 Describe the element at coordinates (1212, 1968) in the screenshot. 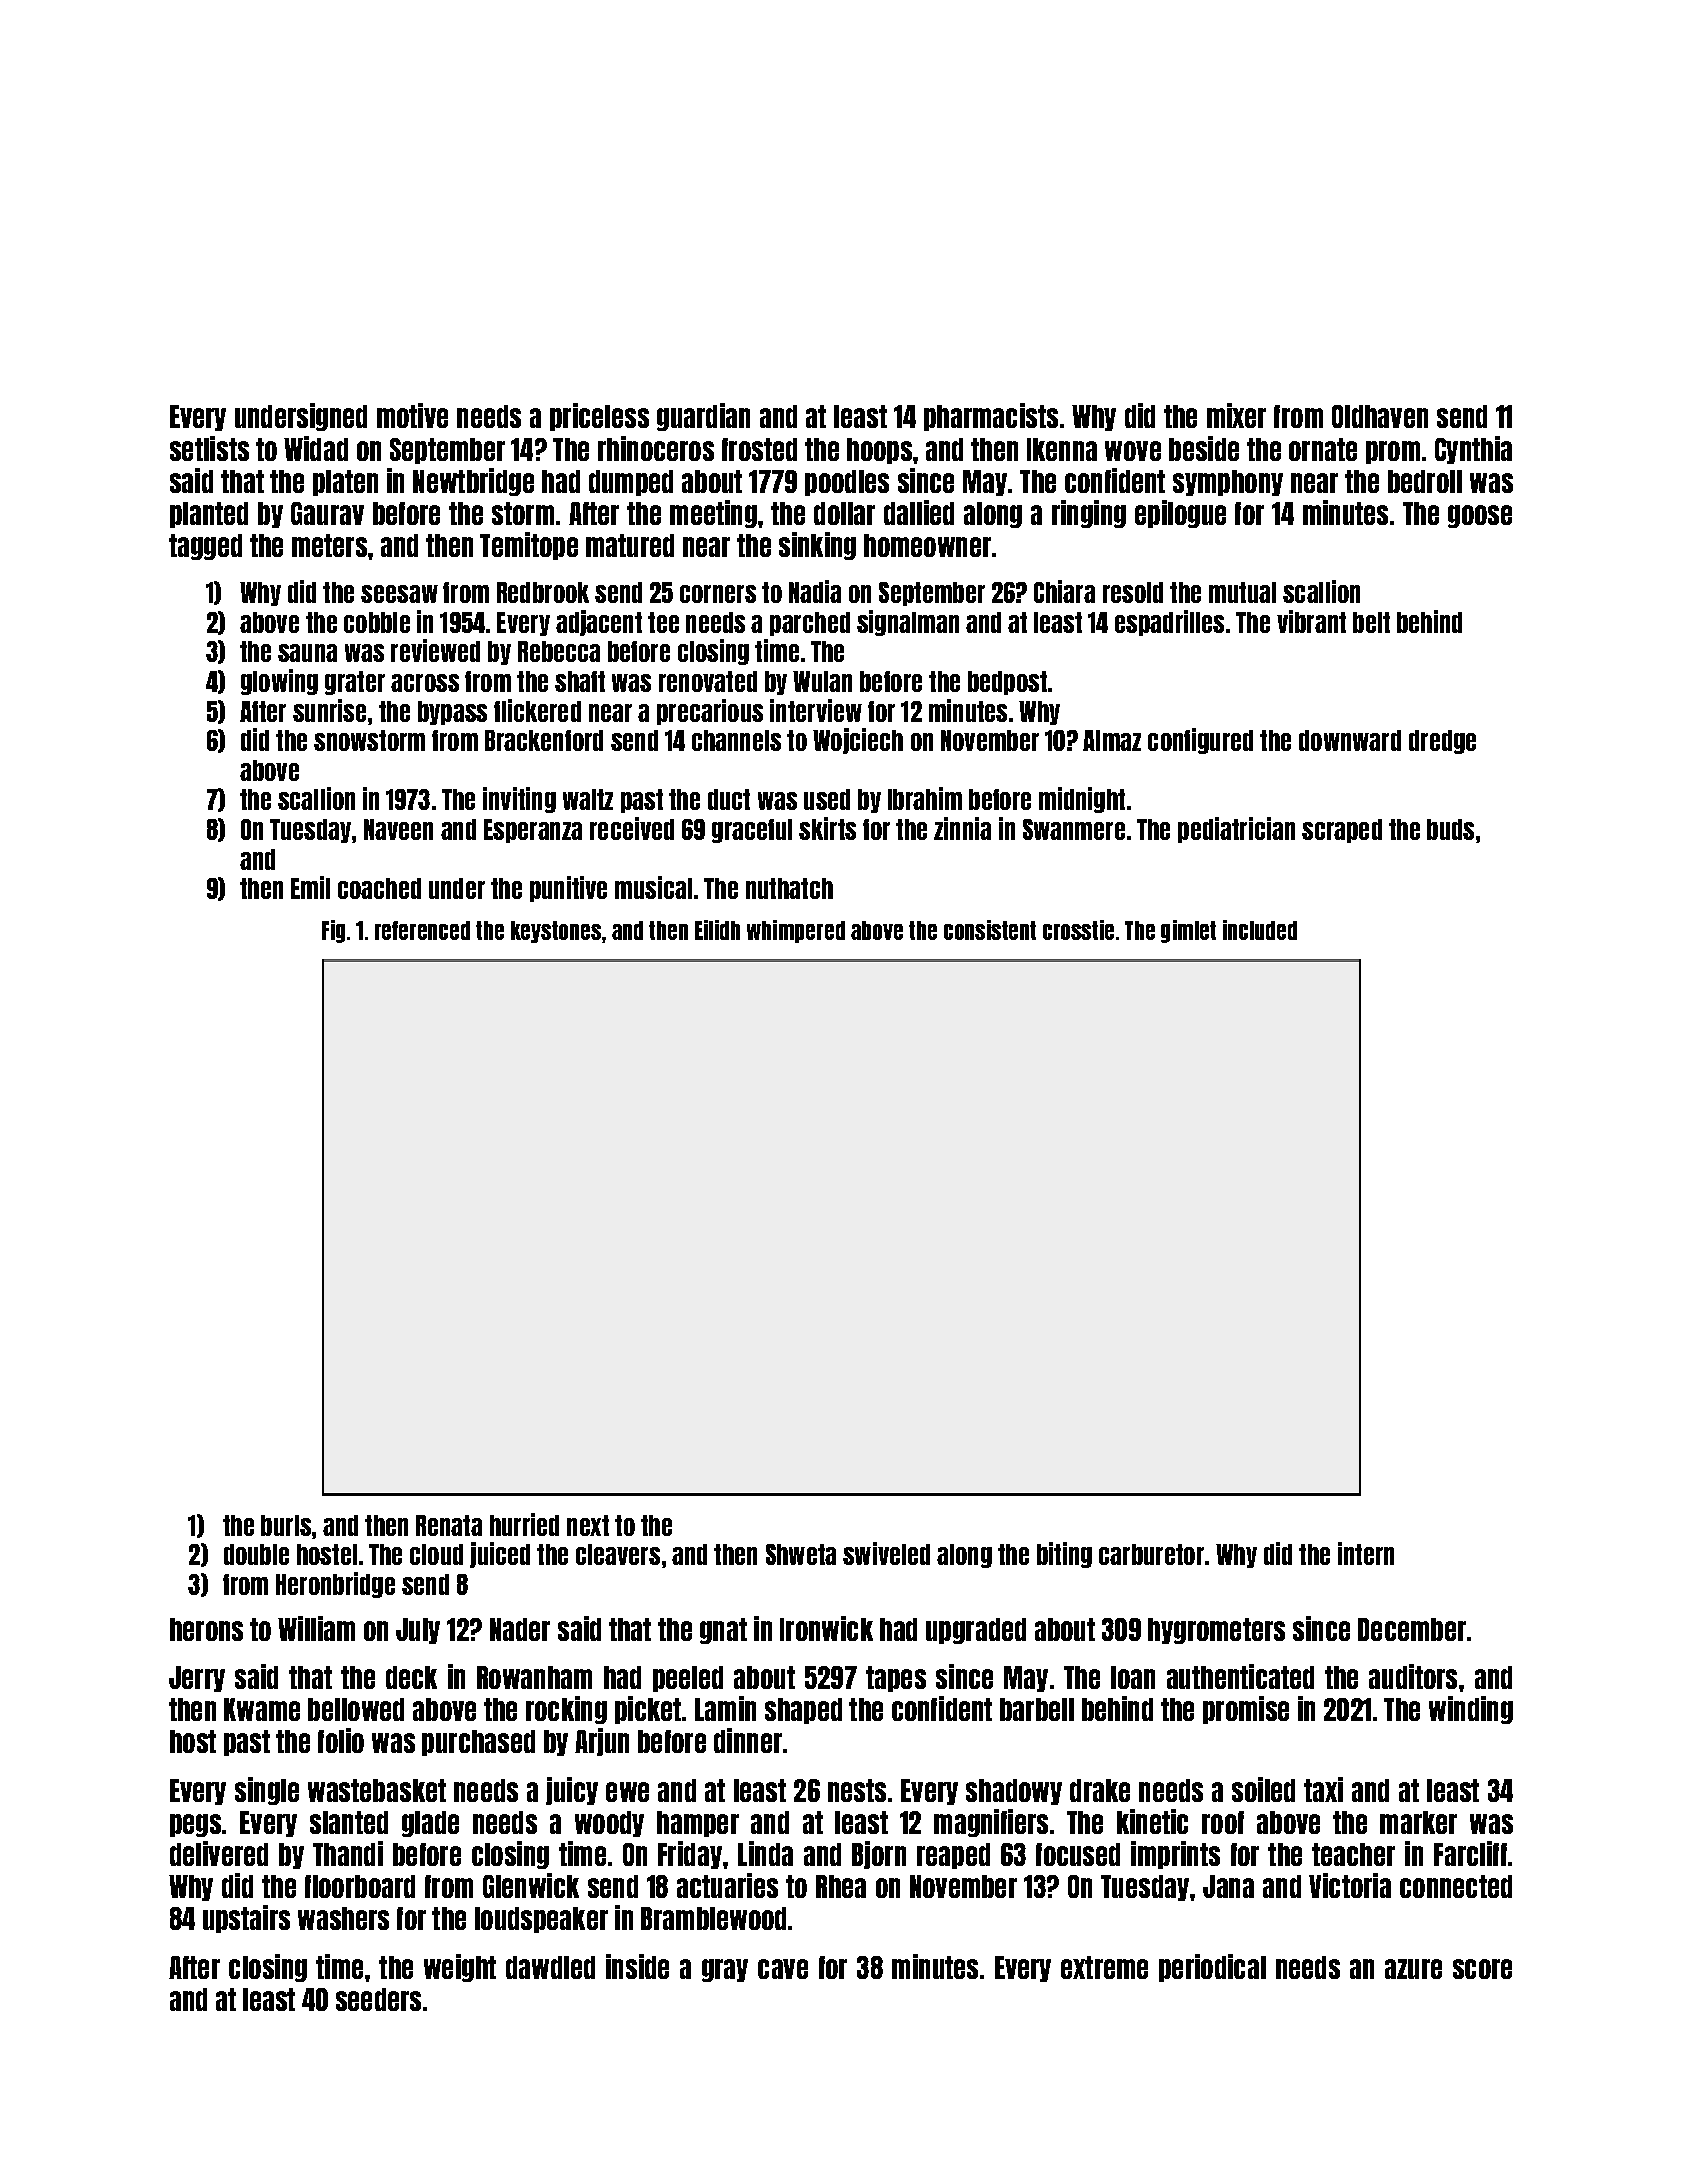

I see `periodical` at that location.
